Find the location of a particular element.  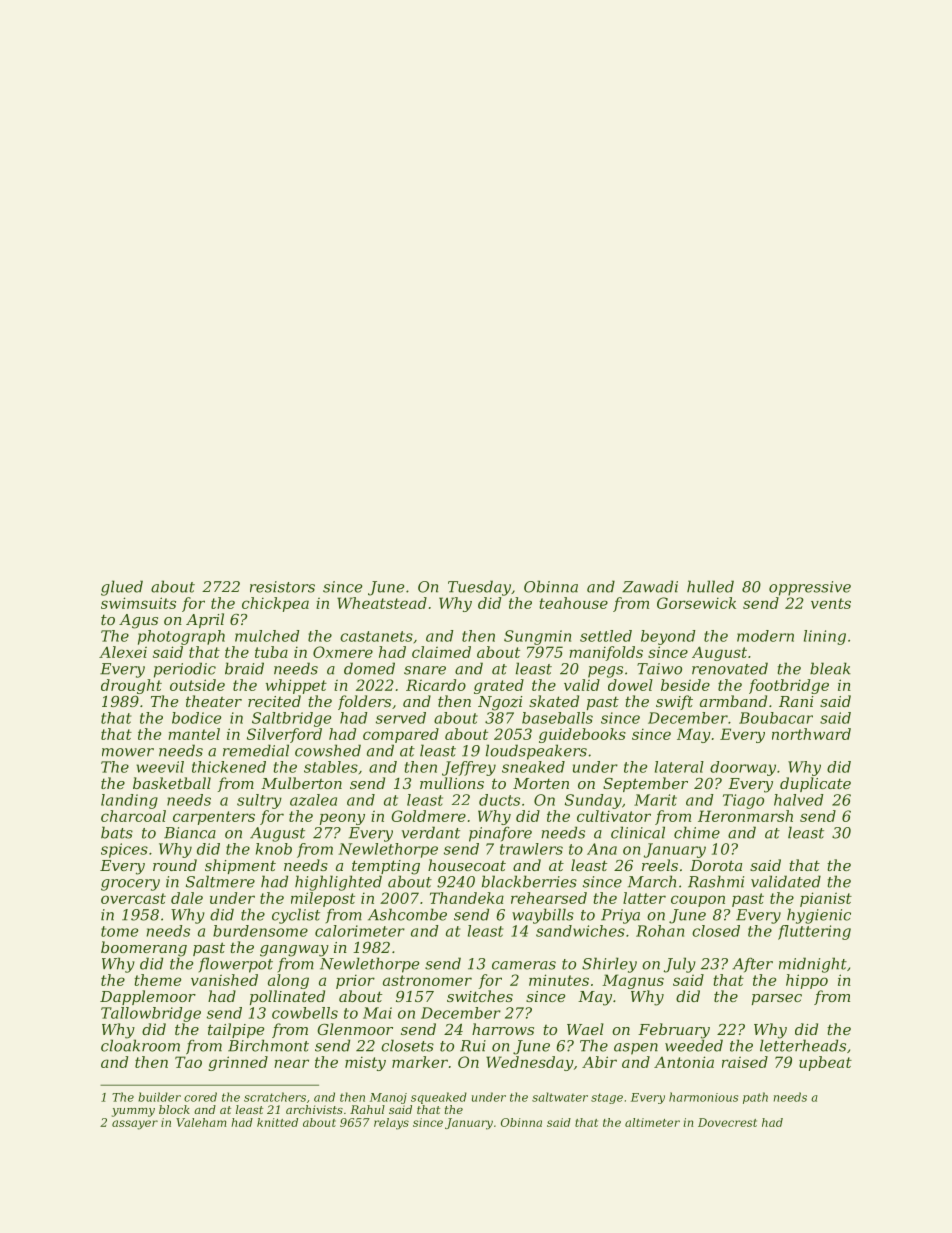

grated is located at coordinates (499, 686).
